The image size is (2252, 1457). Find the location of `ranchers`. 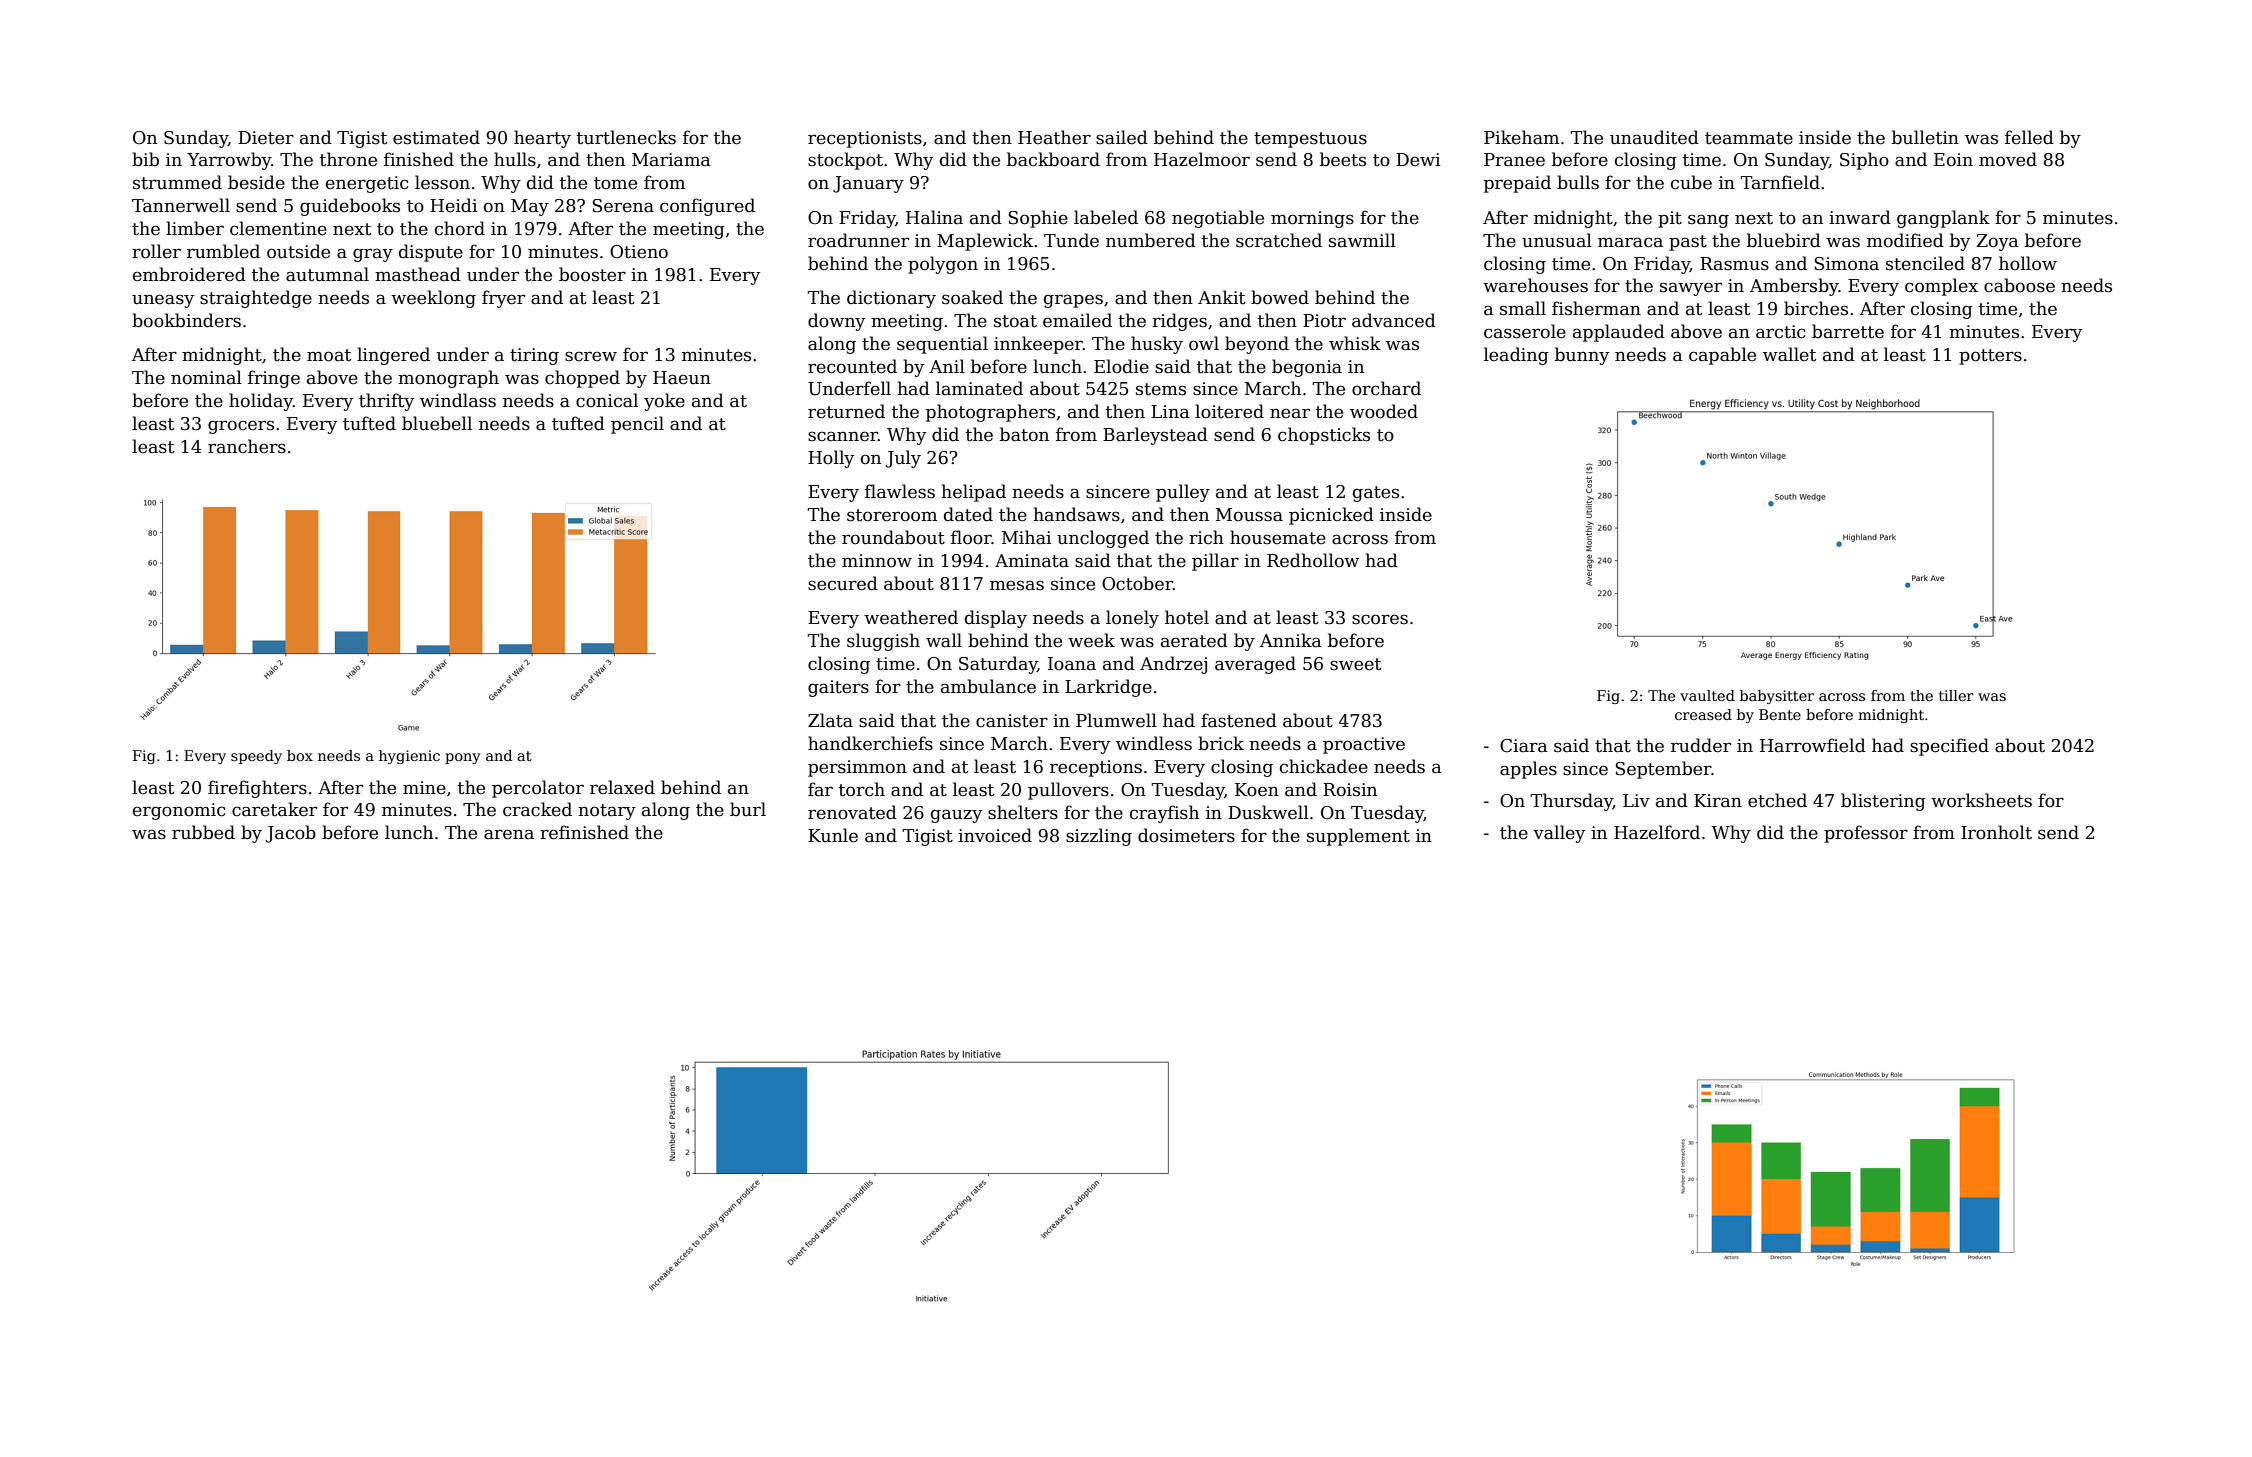

ranchers is located at coordinates (247, 446).
